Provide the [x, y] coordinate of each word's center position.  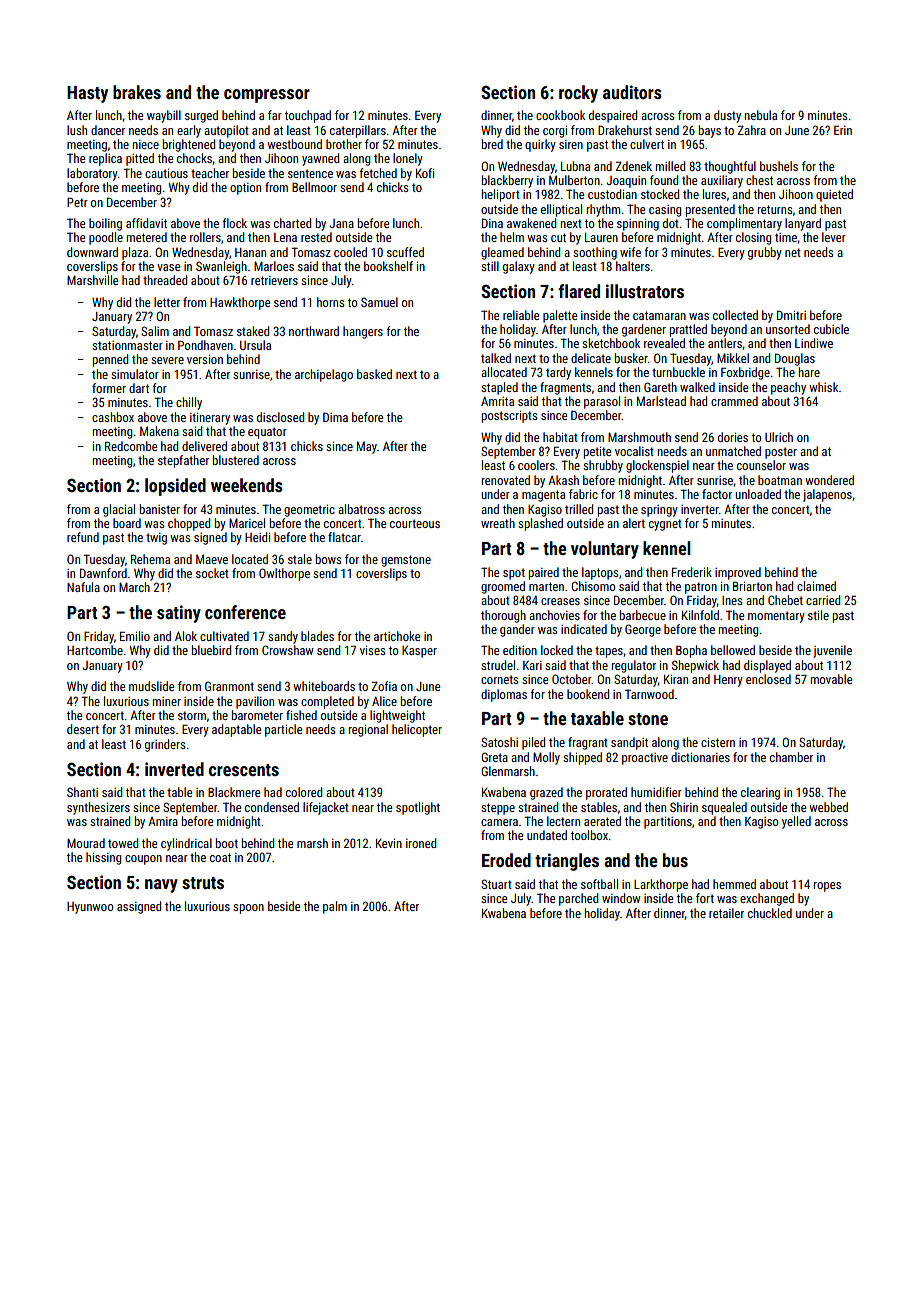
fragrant [588, 743]
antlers [725, 343]
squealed [724, 808]
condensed [272, 807]
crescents [244, 770]
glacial [119, 510]
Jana [342, 223]
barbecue [642, 615]
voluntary [605, 550]
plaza [135, 253]
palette [560, 316]
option [245, 189]
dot [671, 223]
